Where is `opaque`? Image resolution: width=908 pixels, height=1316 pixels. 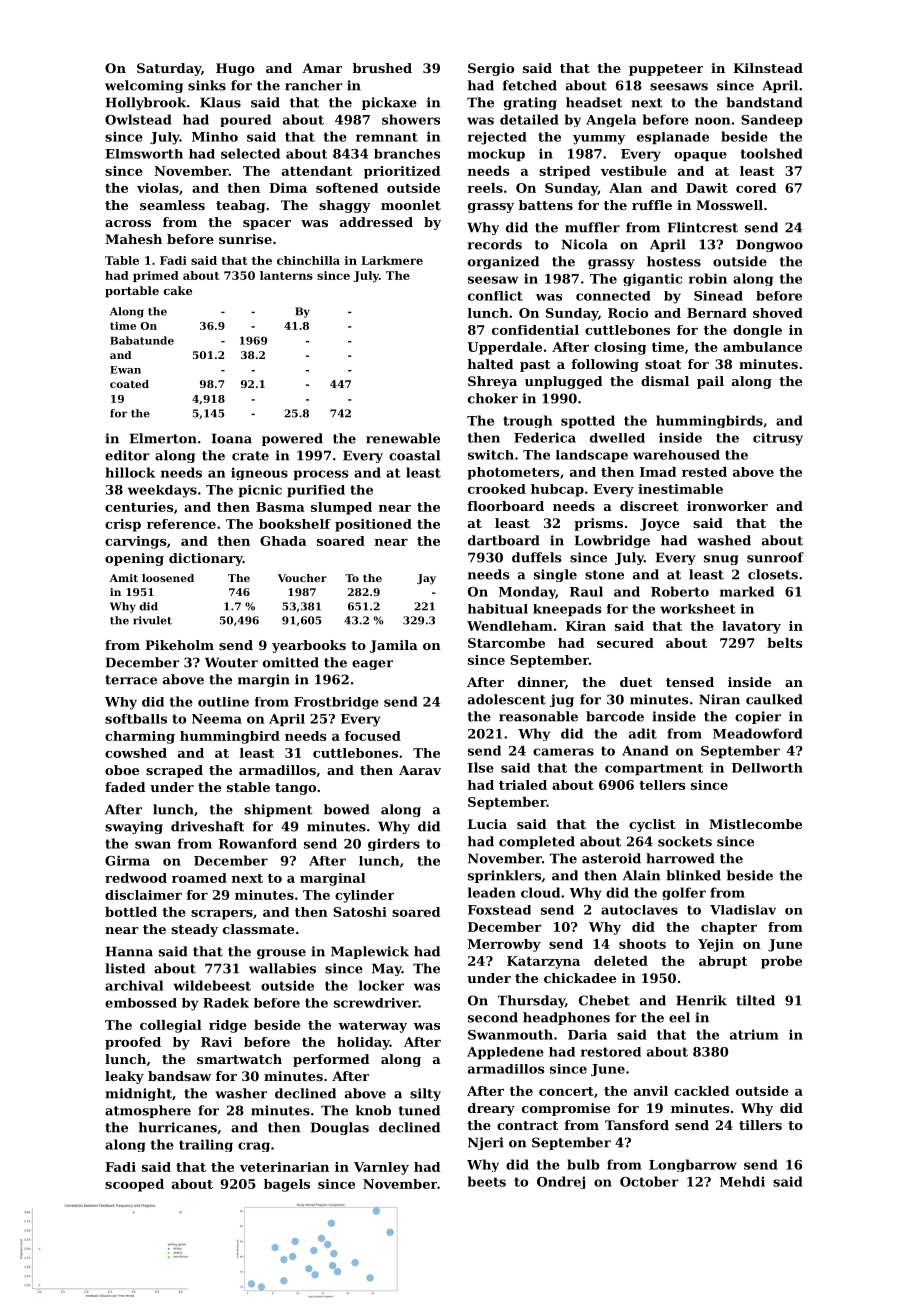 opaque is located at coordinates (700, 156).
